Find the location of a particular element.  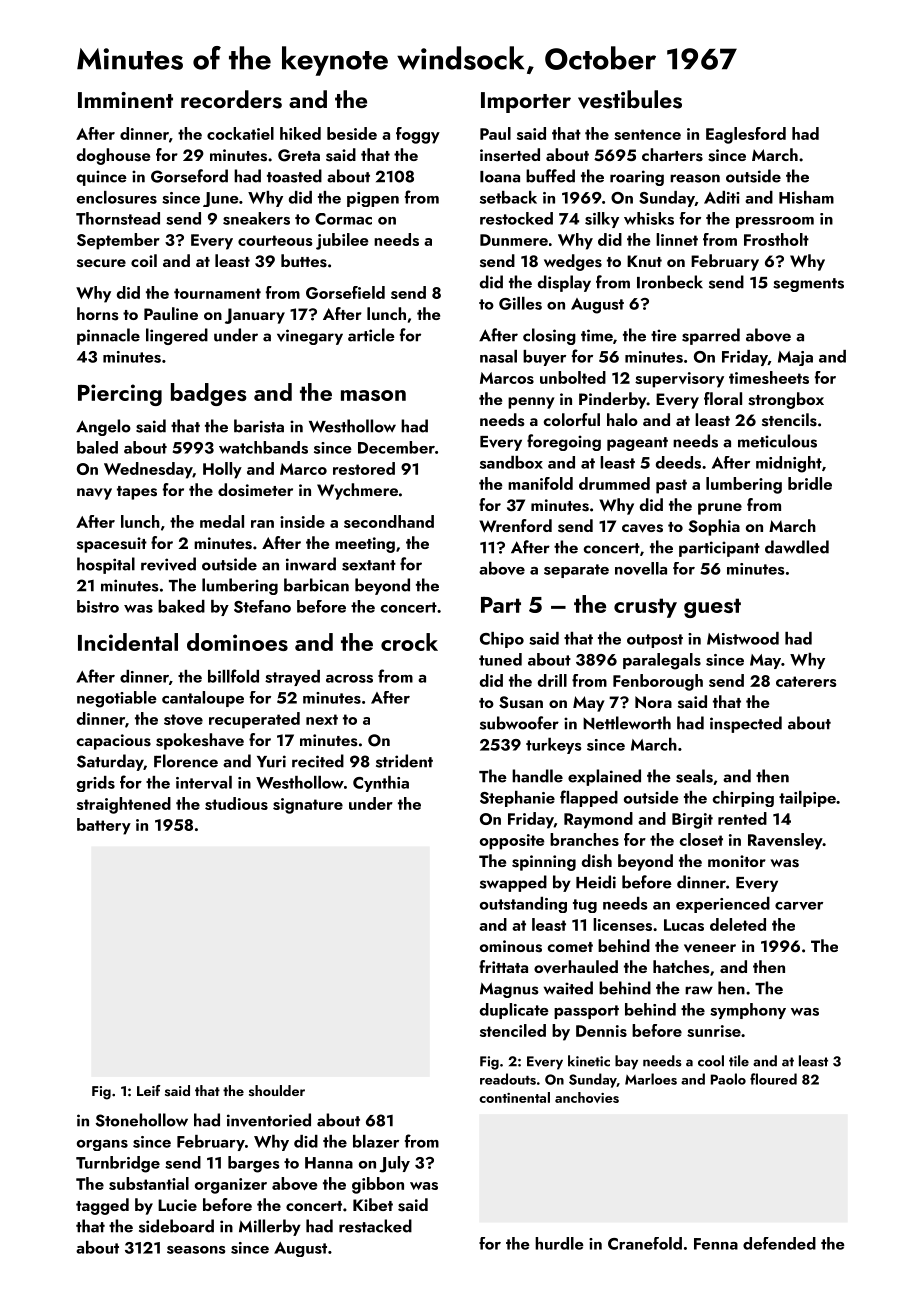

organizer is located at coordinates (231, 1186).
